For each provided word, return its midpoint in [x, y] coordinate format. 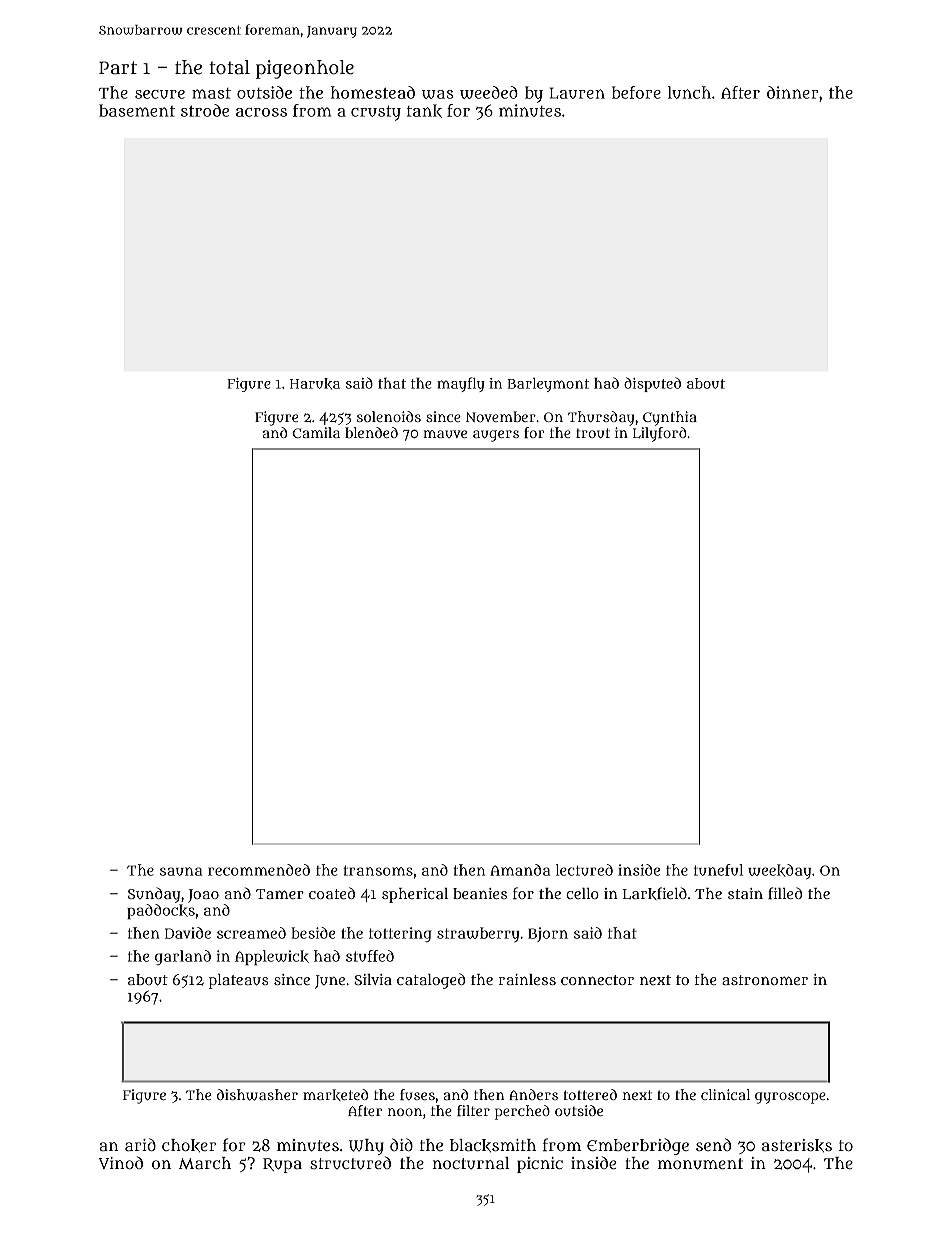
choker [189, 1145]
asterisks [797, 1145]
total [229, 67]
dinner [792, 92]
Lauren [577, 93]
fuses [417, 1094]
